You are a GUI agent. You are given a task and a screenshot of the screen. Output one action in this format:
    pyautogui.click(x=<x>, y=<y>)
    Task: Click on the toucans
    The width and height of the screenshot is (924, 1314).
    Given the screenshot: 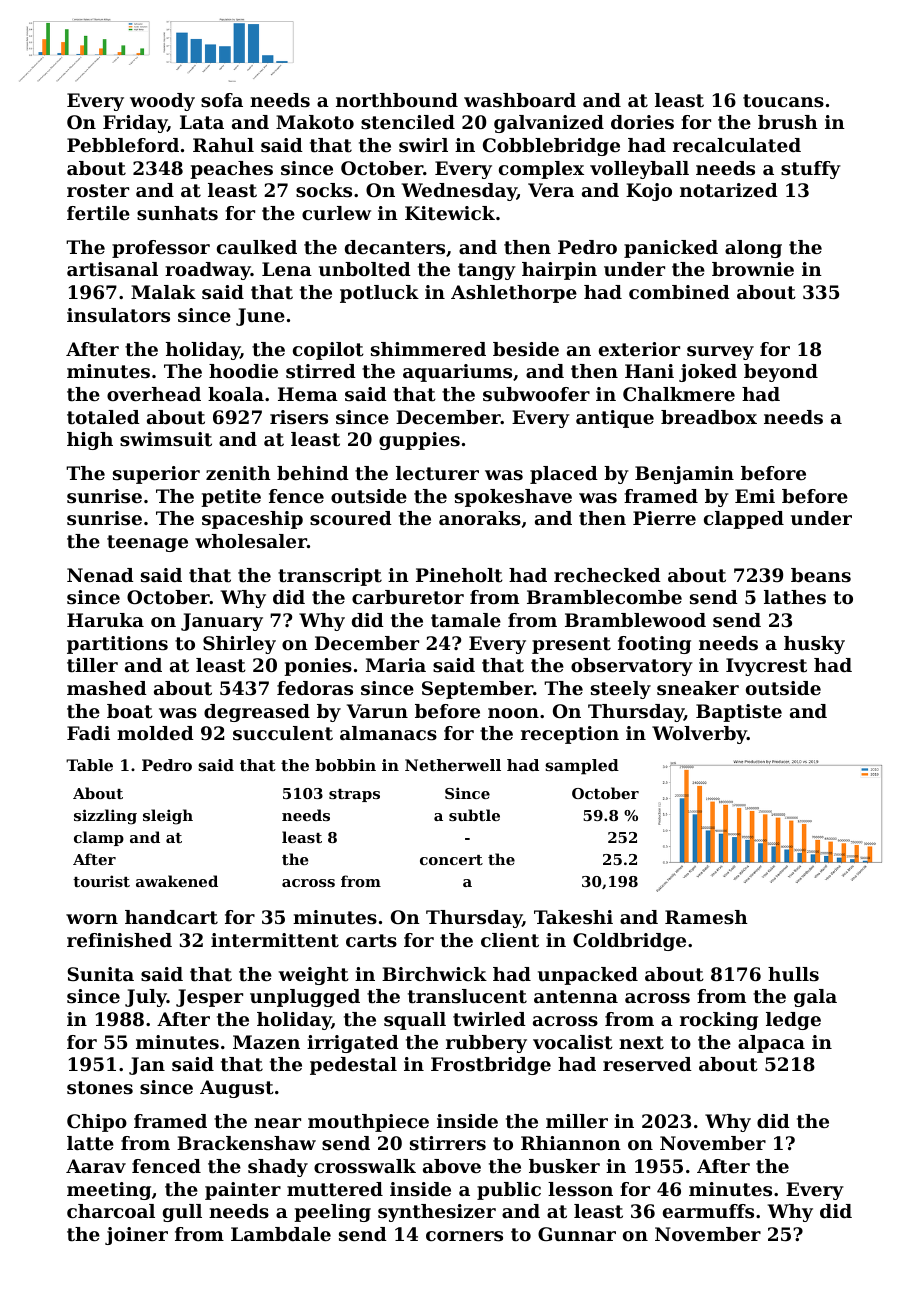 What is the action you would take?
    pyautogui.click(x=783, y=100)
